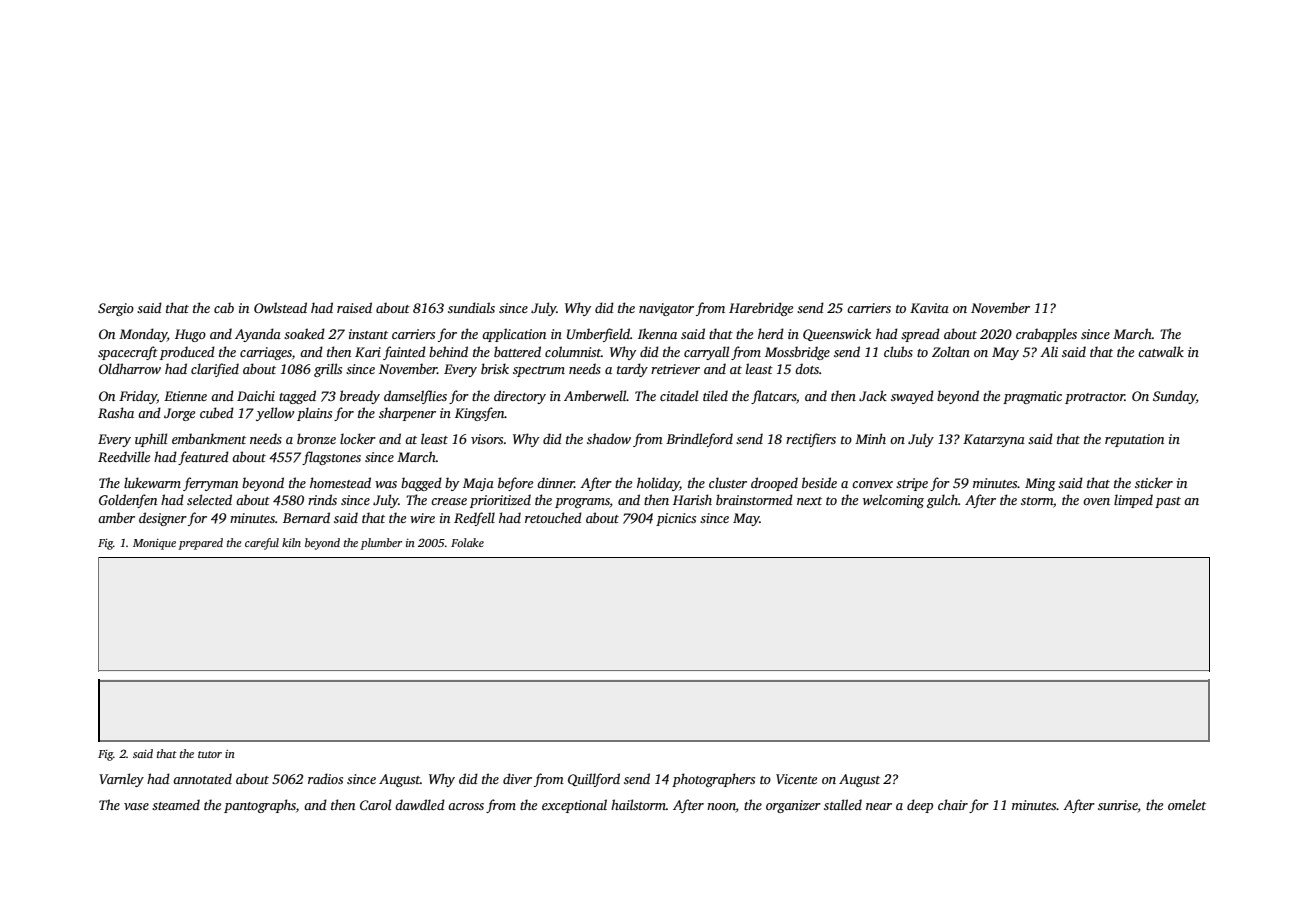  I want to click on oven, so click(1096, 501).
